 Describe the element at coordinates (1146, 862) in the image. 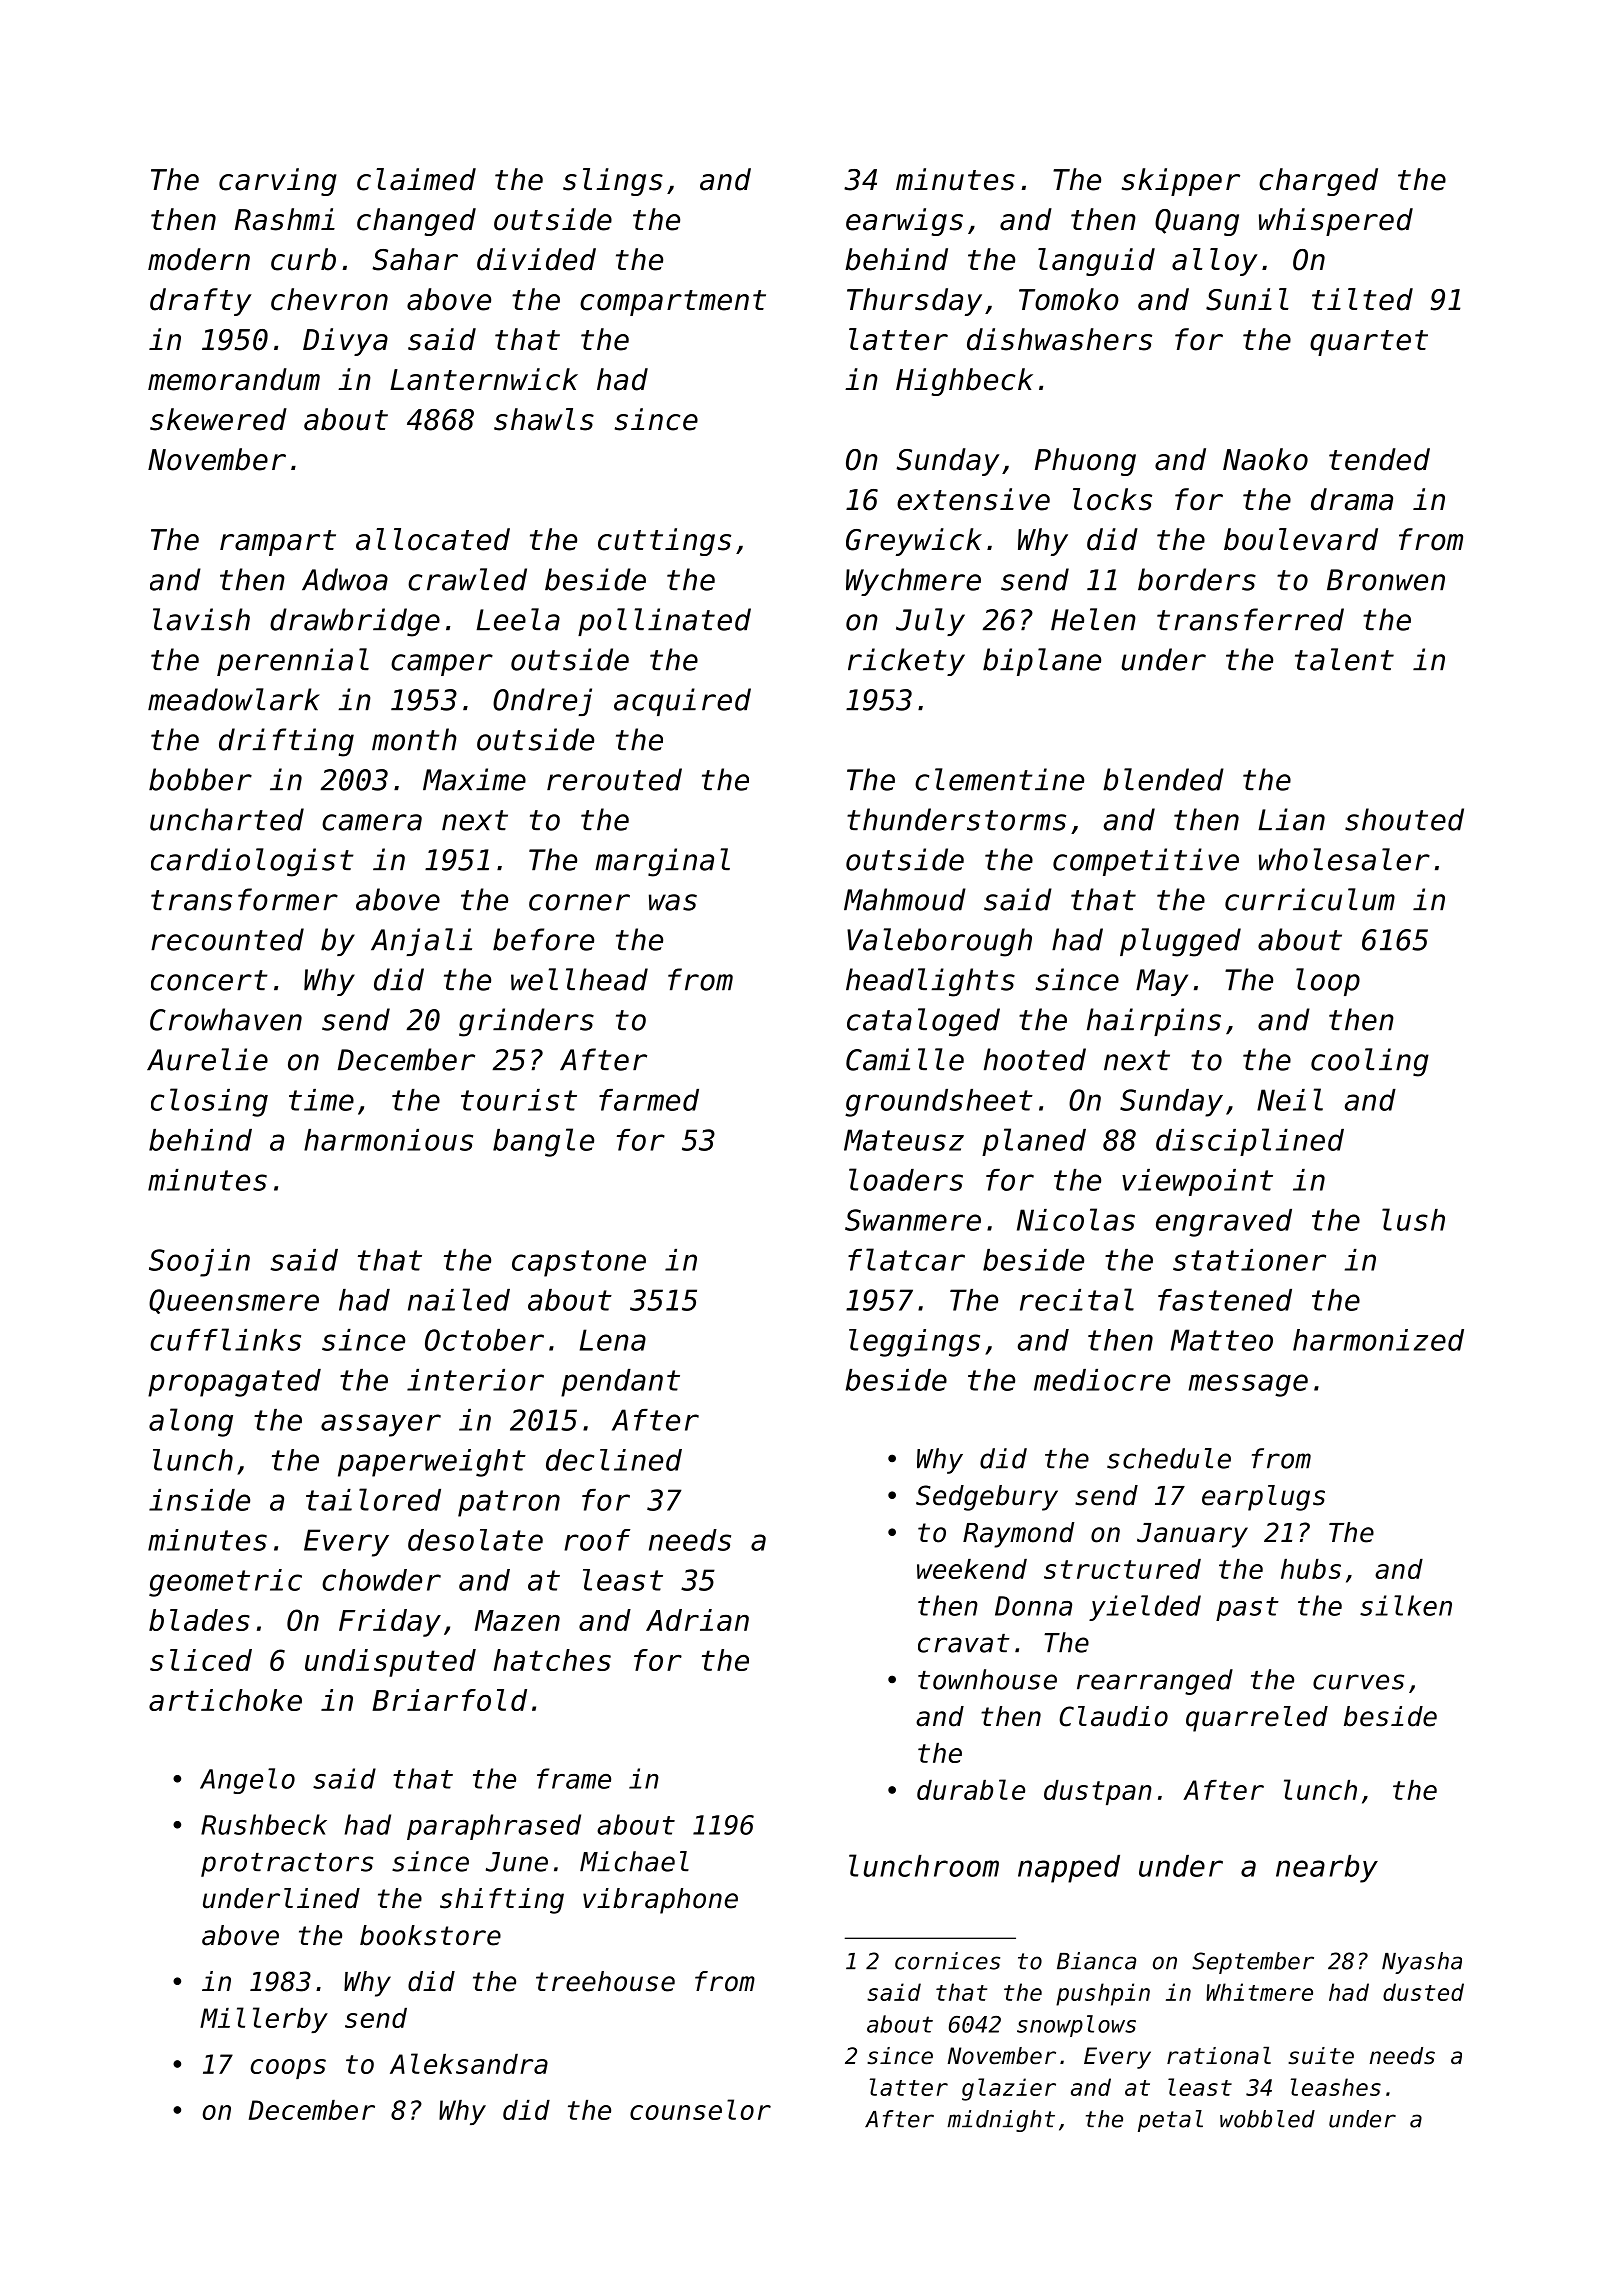

I see `competitive` at that location.
